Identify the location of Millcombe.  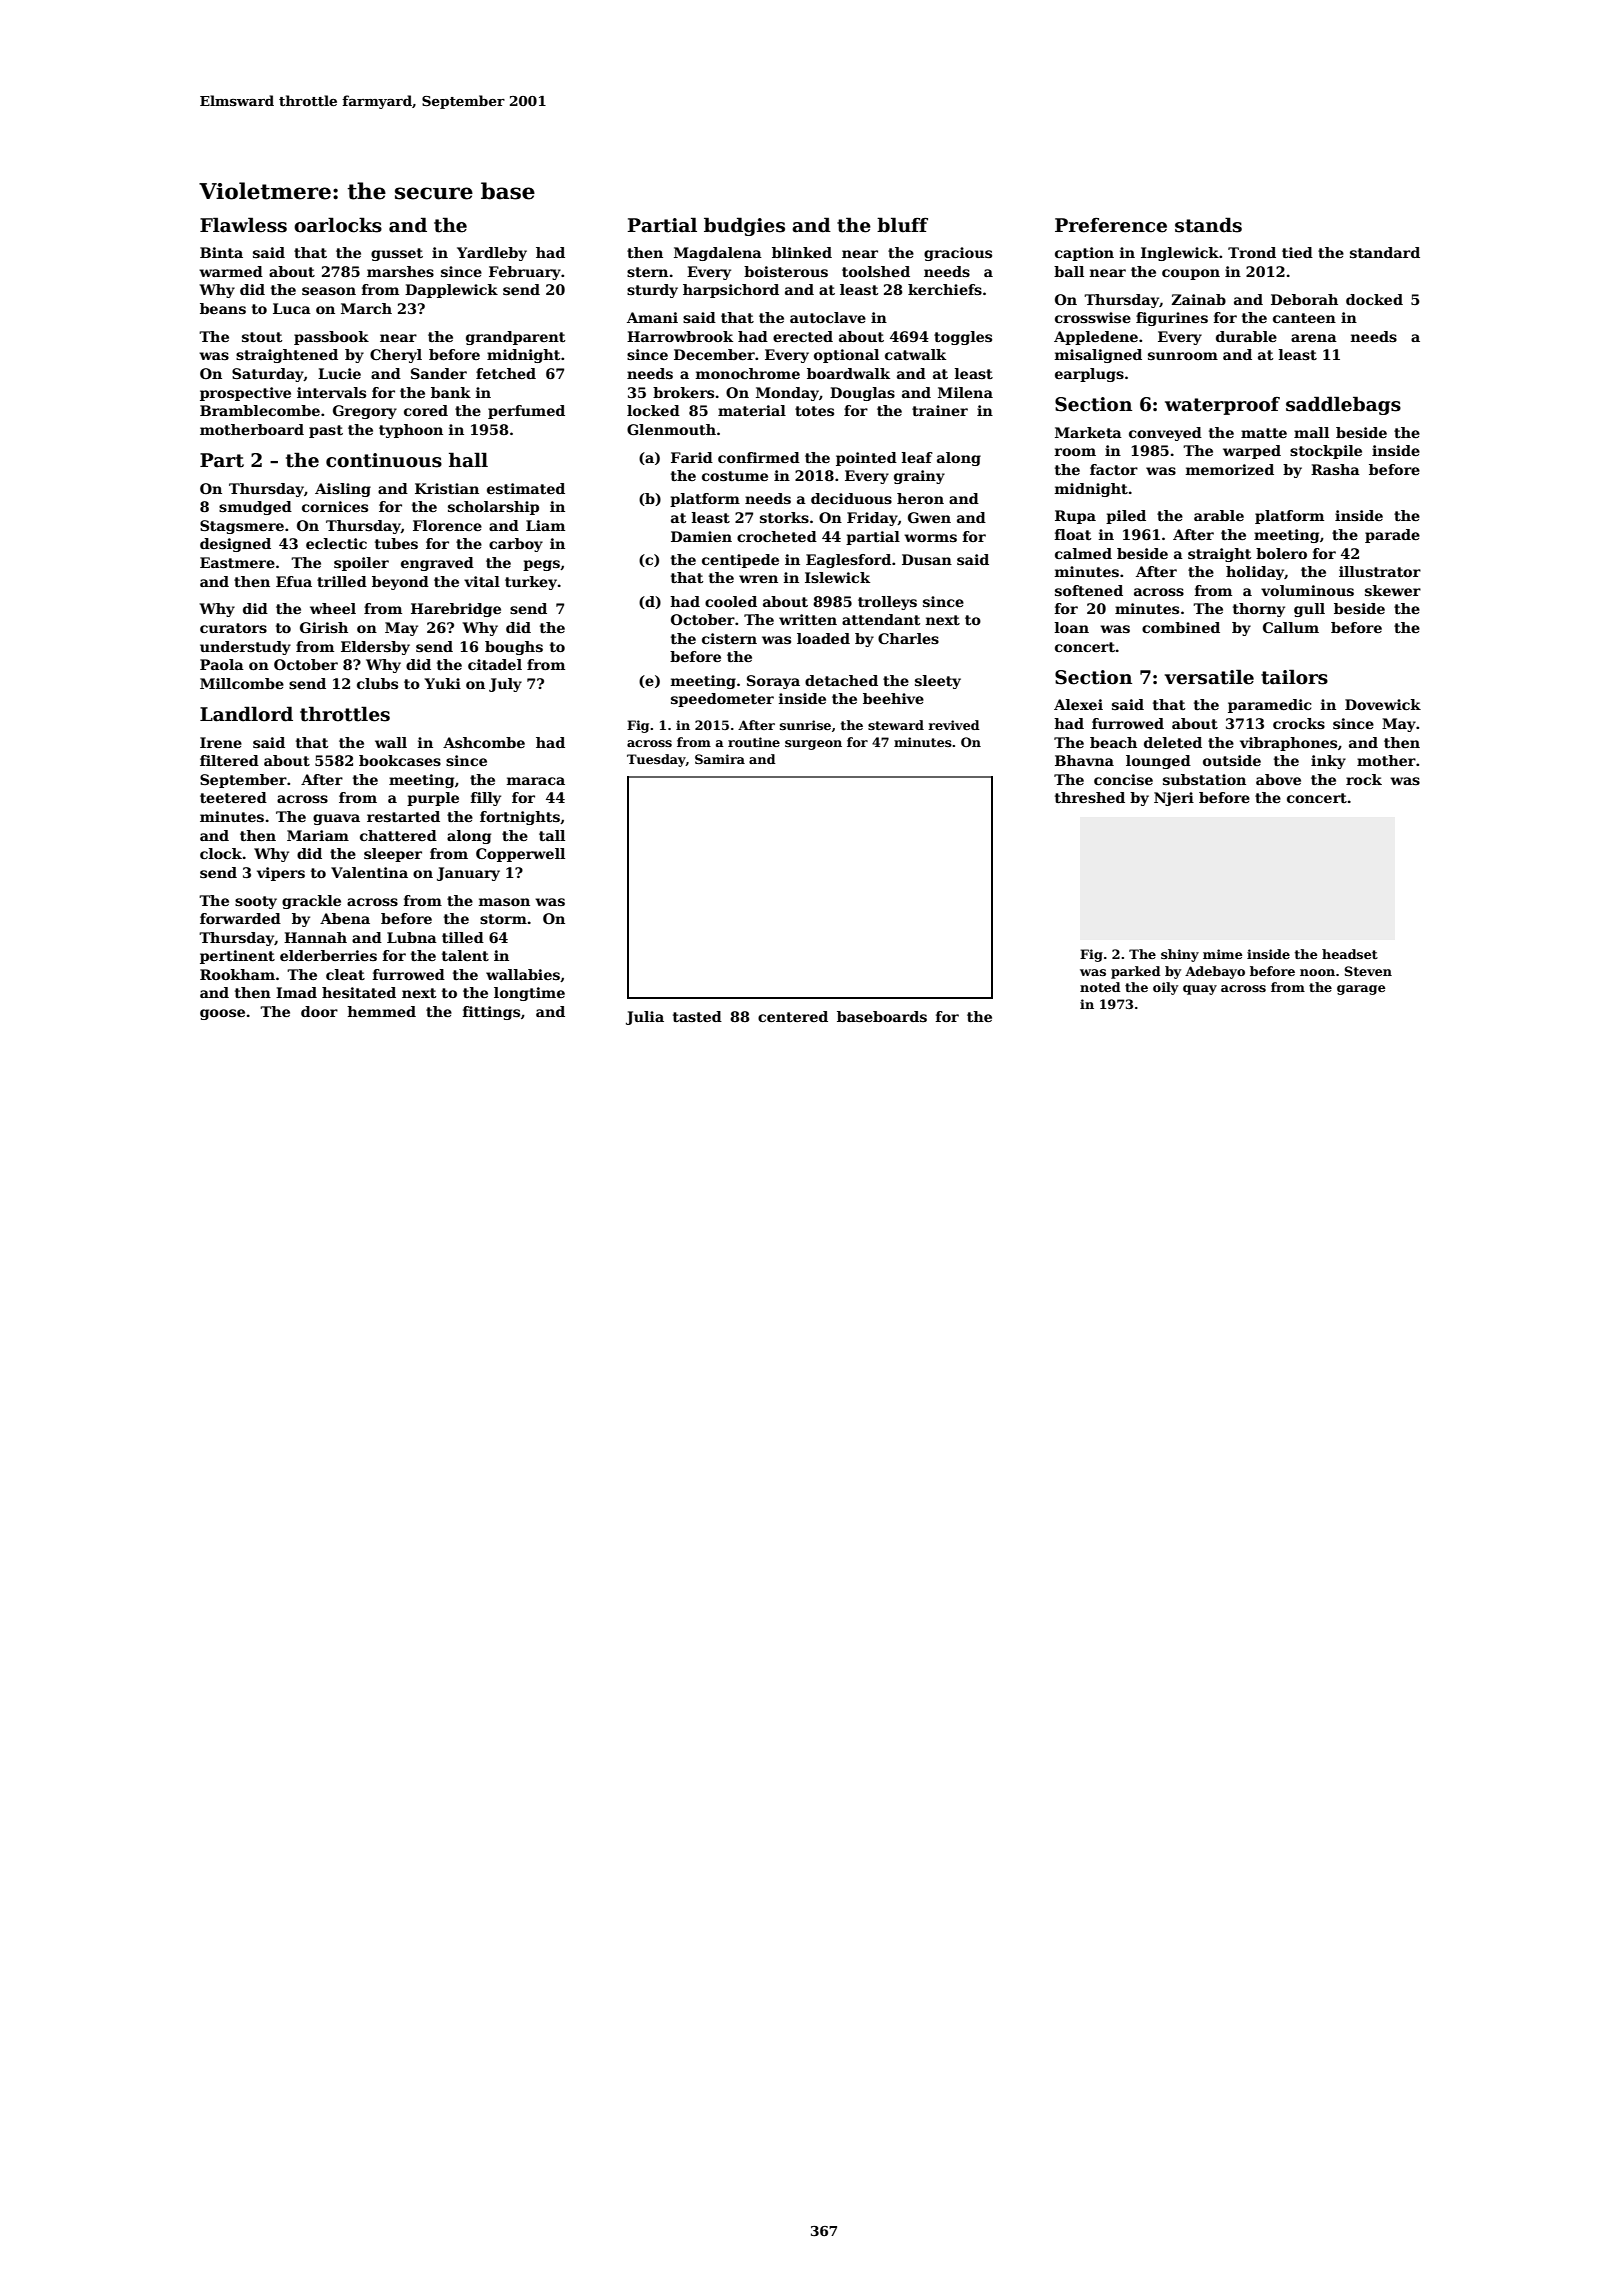
(242, 683).
